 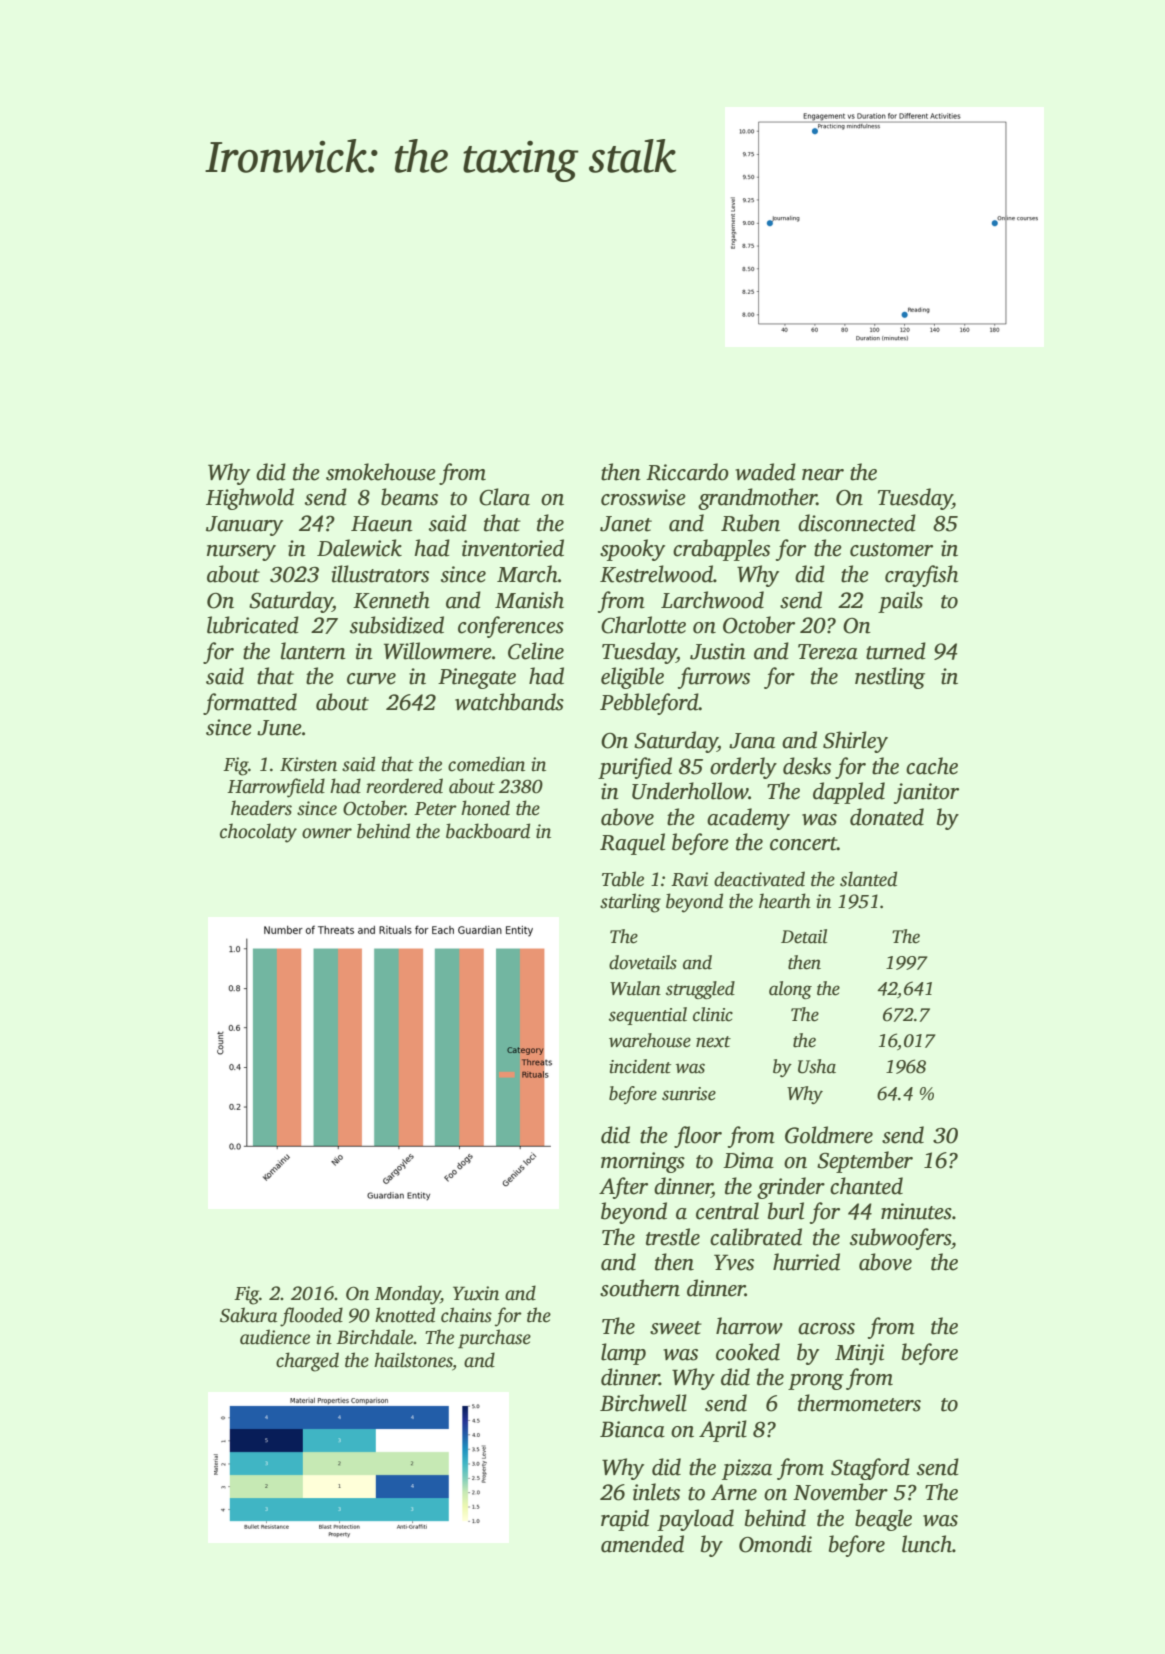 What do you see at coordinates (927, 1544) in the image?
I see `lunch` at bounding box center [927, 1544].
